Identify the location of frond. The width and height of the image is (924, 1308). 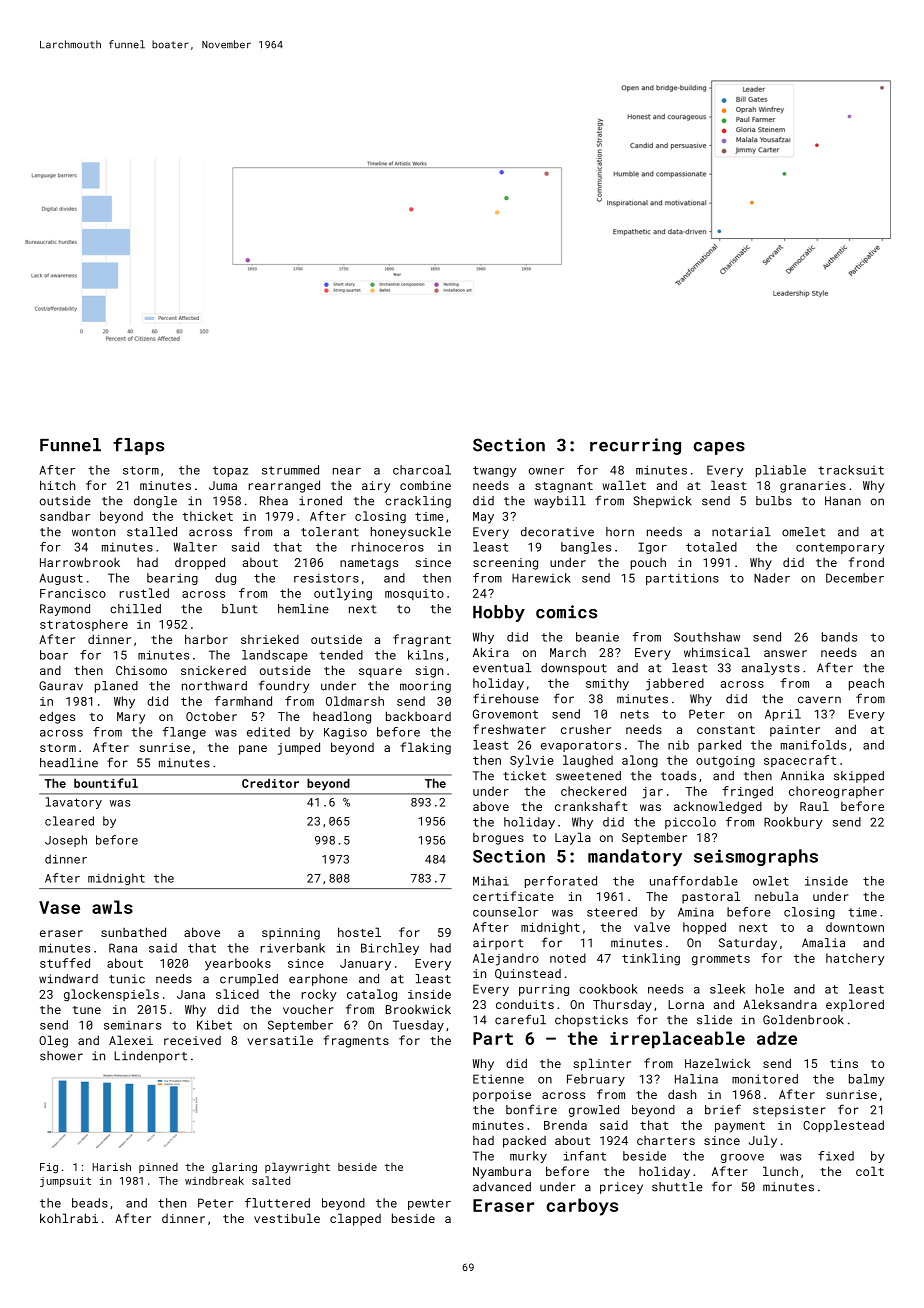
(866, 562).
